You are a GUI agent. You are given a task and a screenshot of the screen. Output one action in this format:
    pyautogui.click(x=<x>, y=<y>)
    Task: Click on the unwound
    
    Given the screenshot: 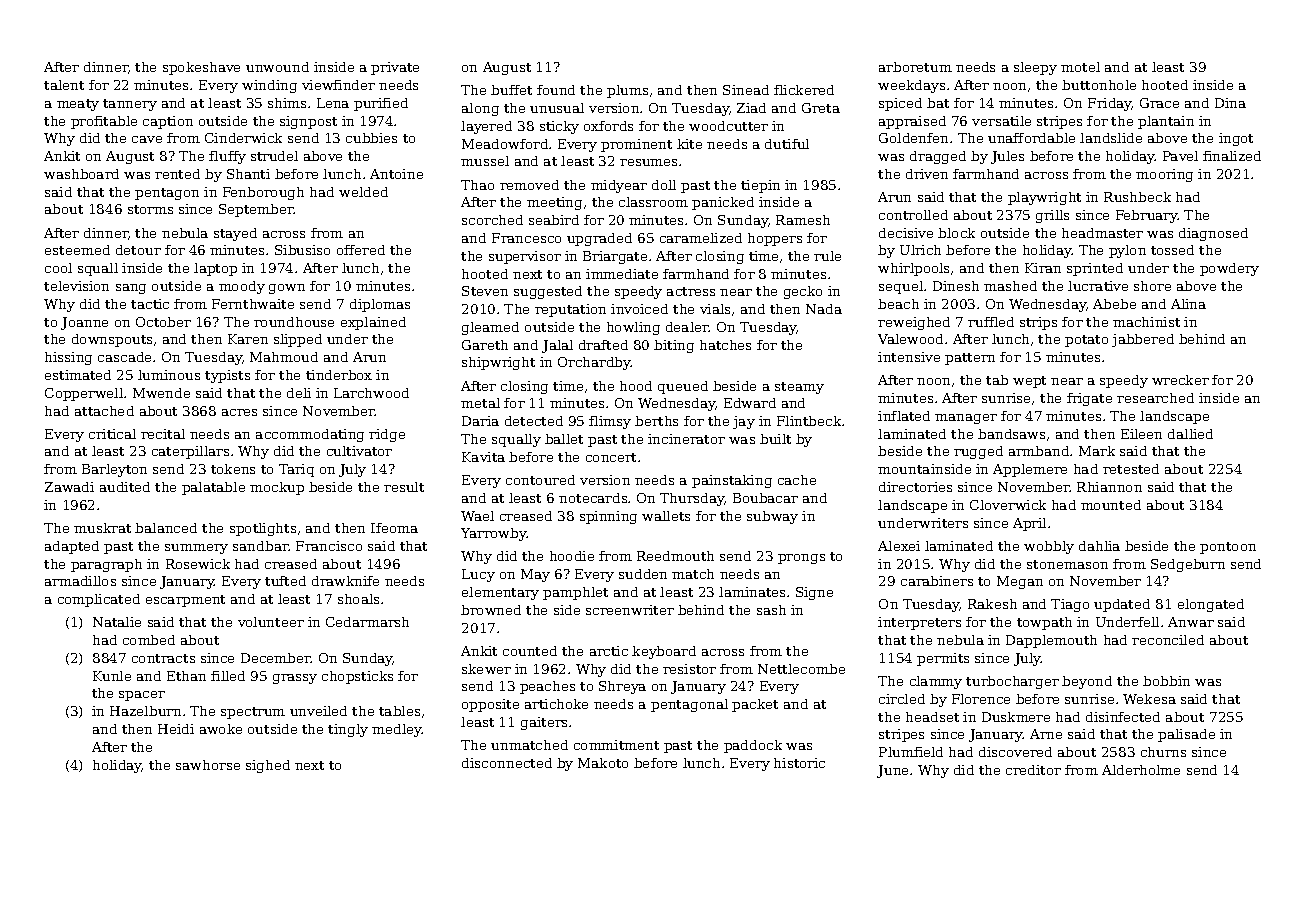 What is the action you would take?
    pyautogui.click(x=277, y=67)
